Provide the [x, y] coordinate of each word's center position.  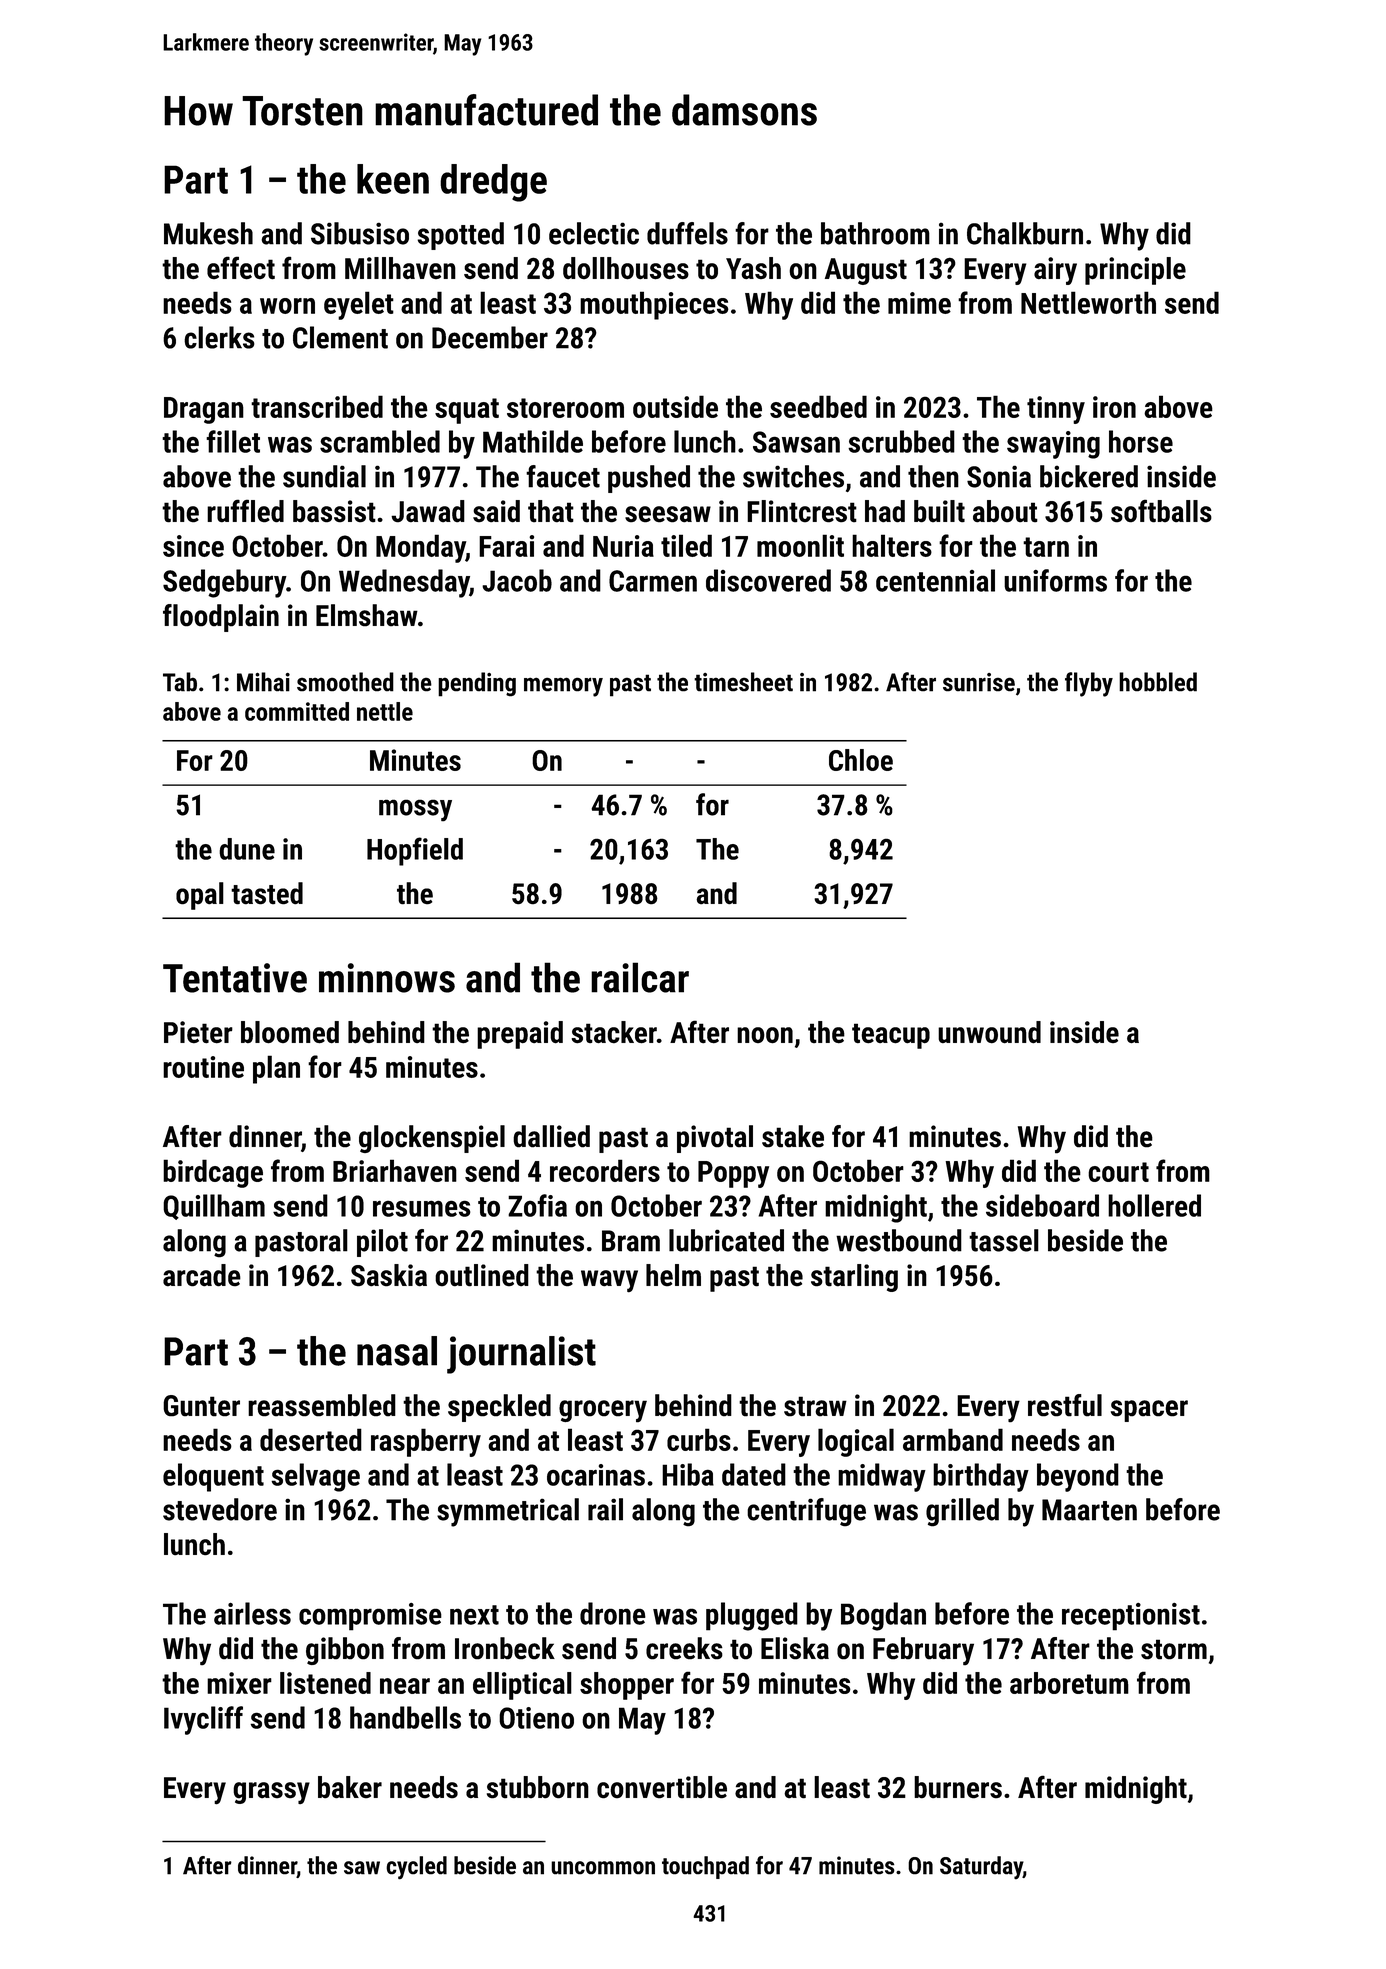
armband [953, 1439]
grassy [271, 1793]
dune [247, 849]
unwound [989, 1032]
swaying [1053, 445]
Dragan [204, 410]
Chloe [861, 760]
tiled [686, 545]
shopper [627, 1686]
